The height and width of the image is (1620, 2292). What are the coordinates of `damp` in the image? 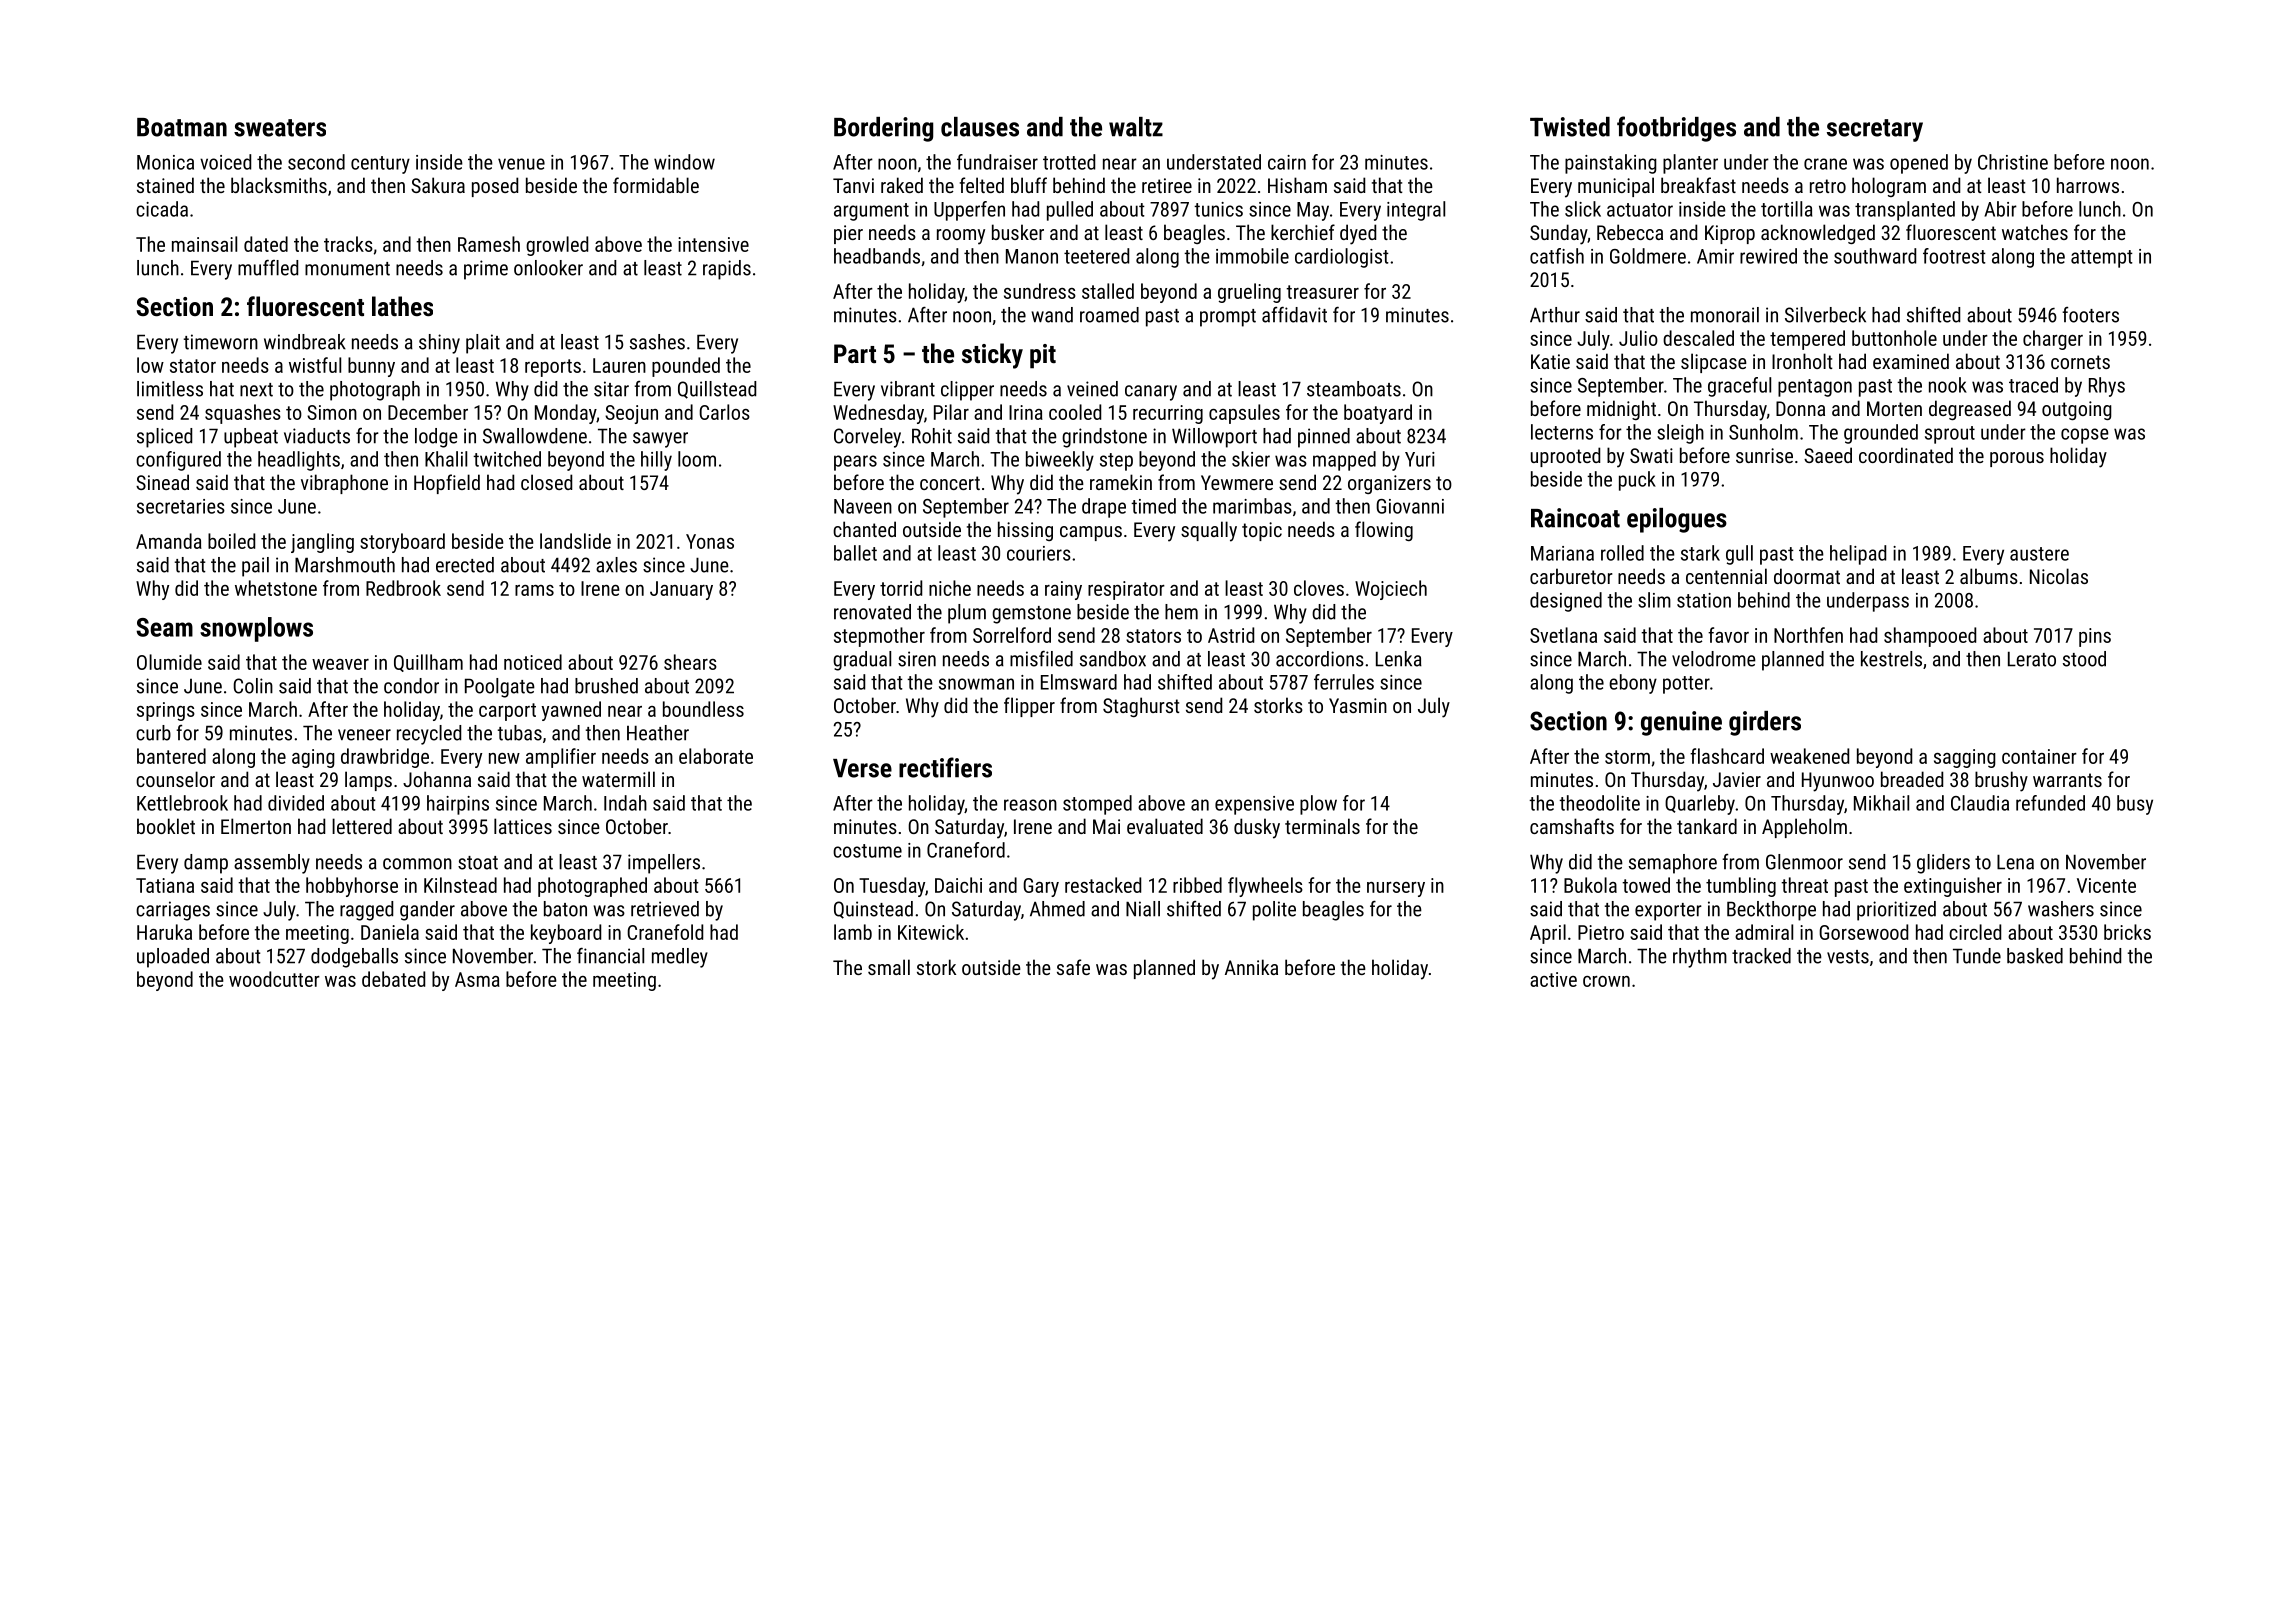 It's located at (206, 864).
